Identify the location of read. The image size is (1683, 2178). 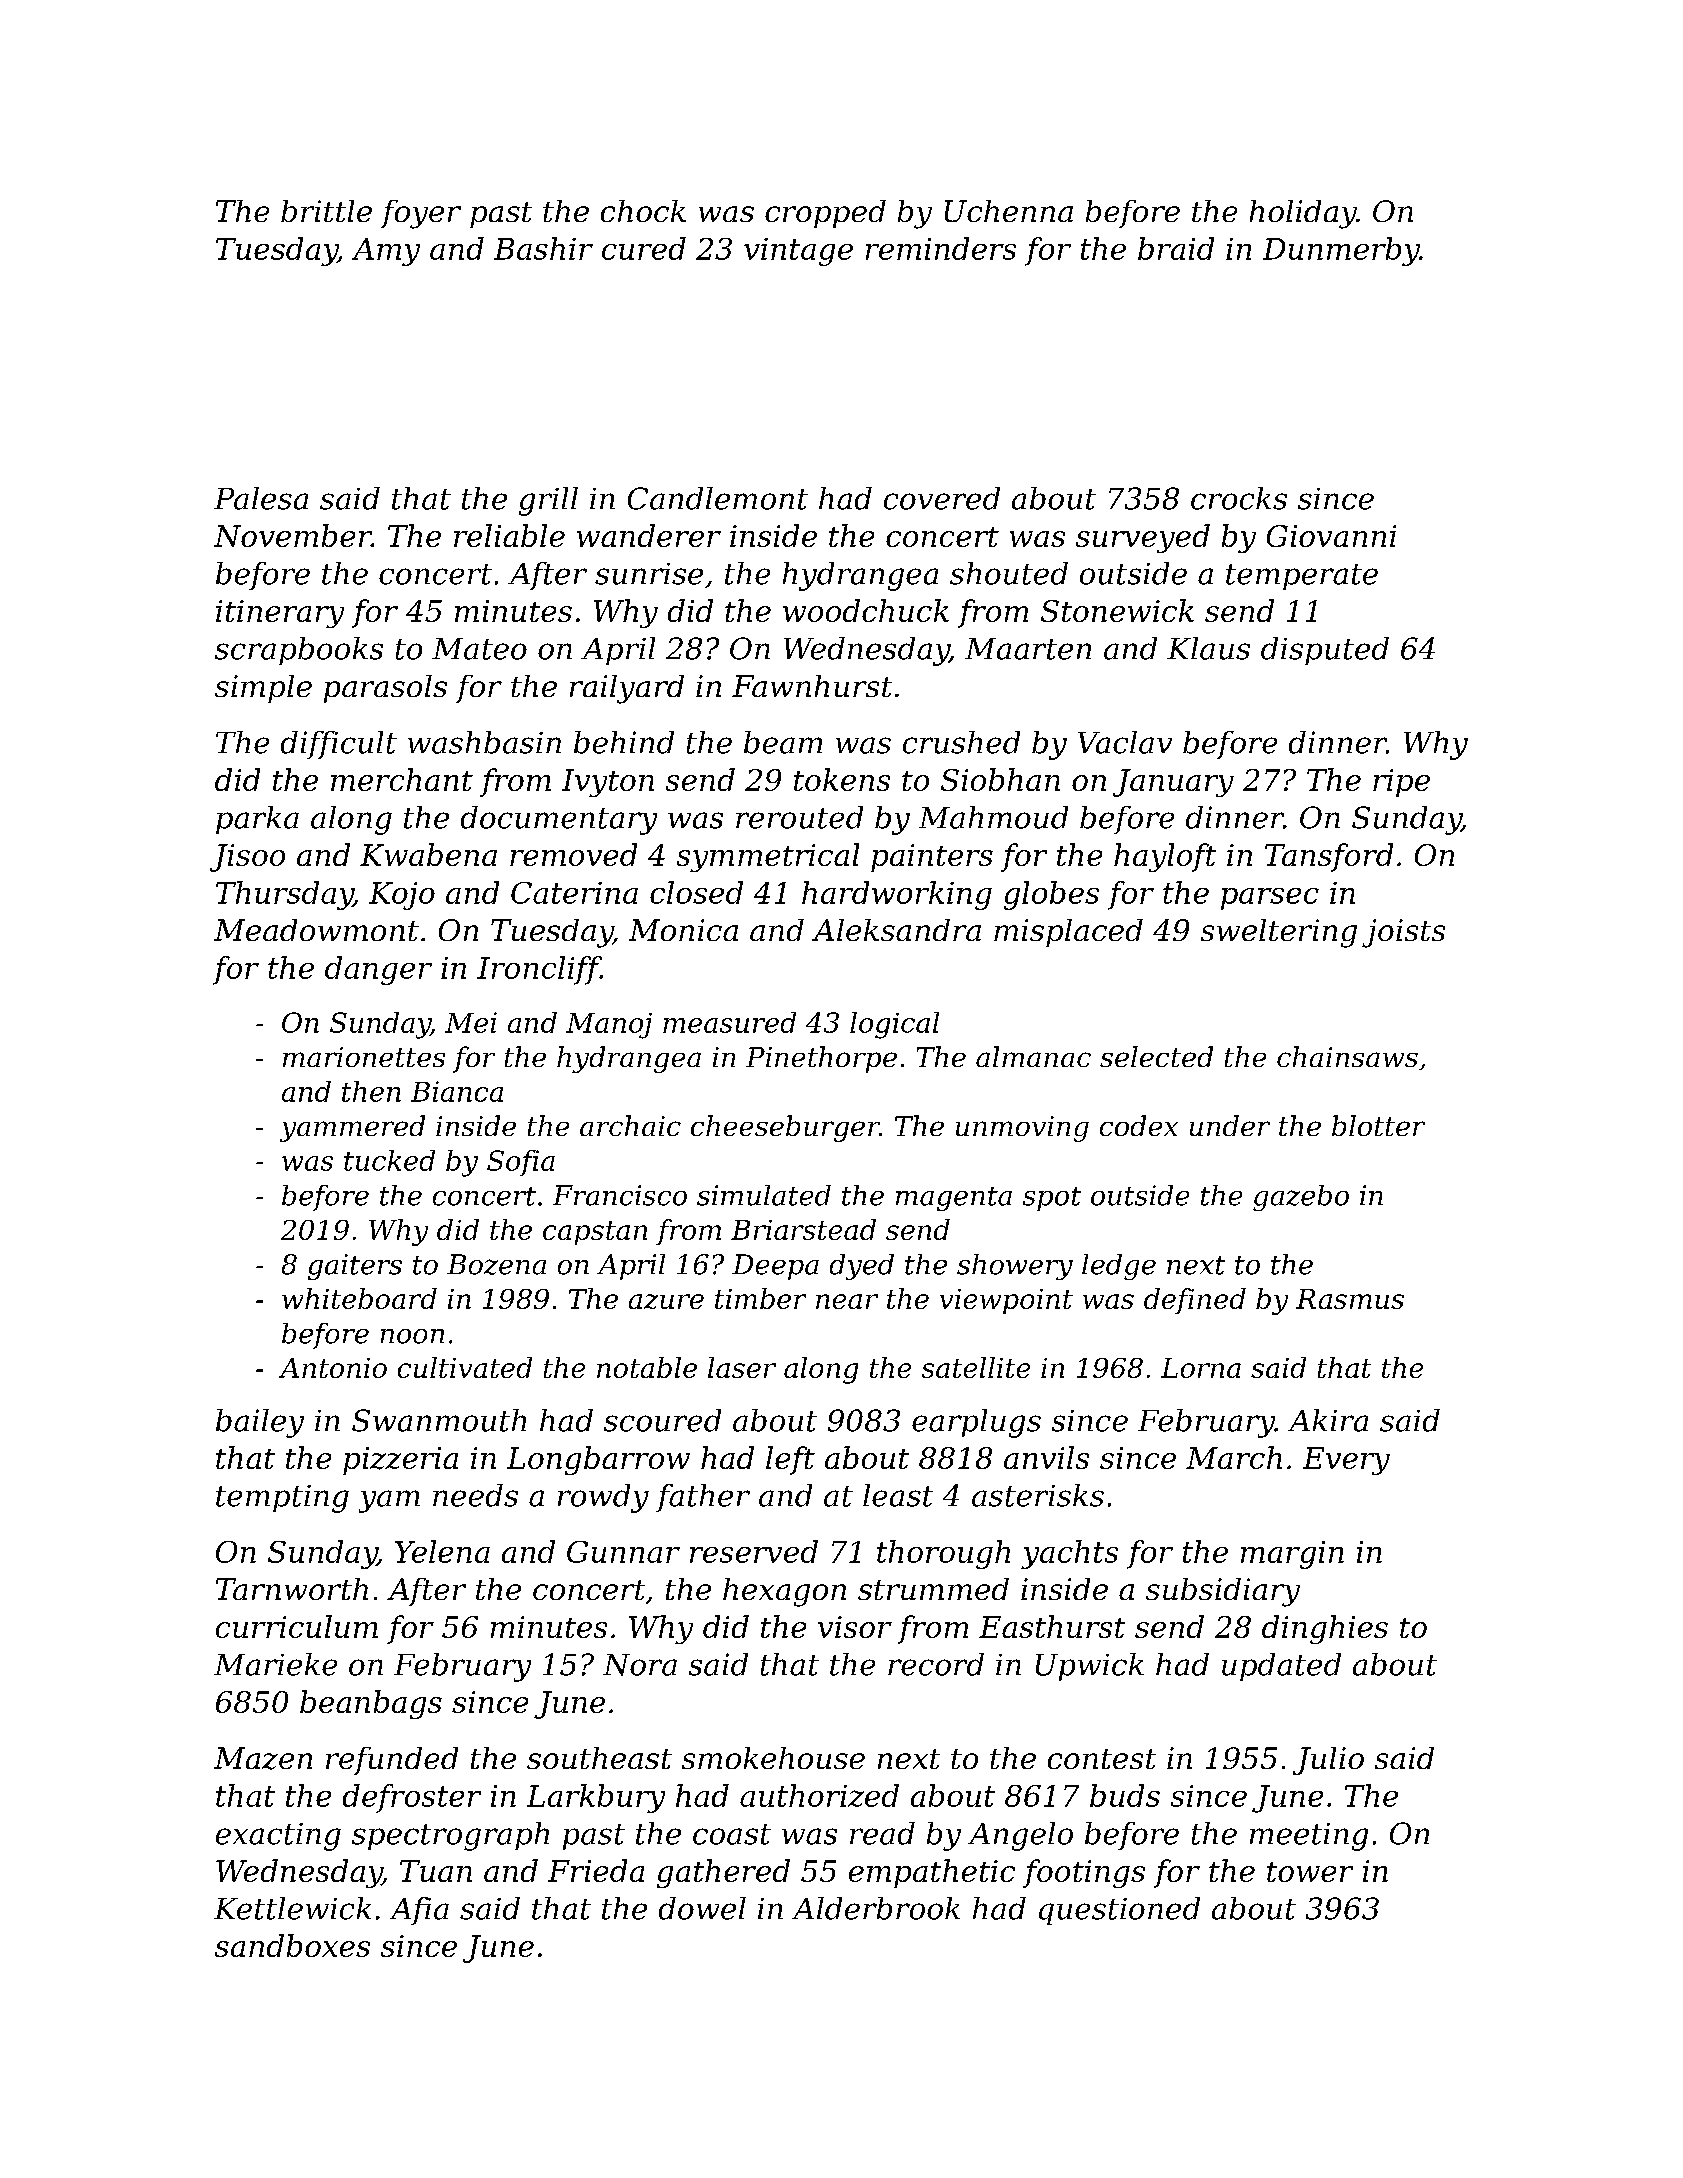
(882, 1833).
